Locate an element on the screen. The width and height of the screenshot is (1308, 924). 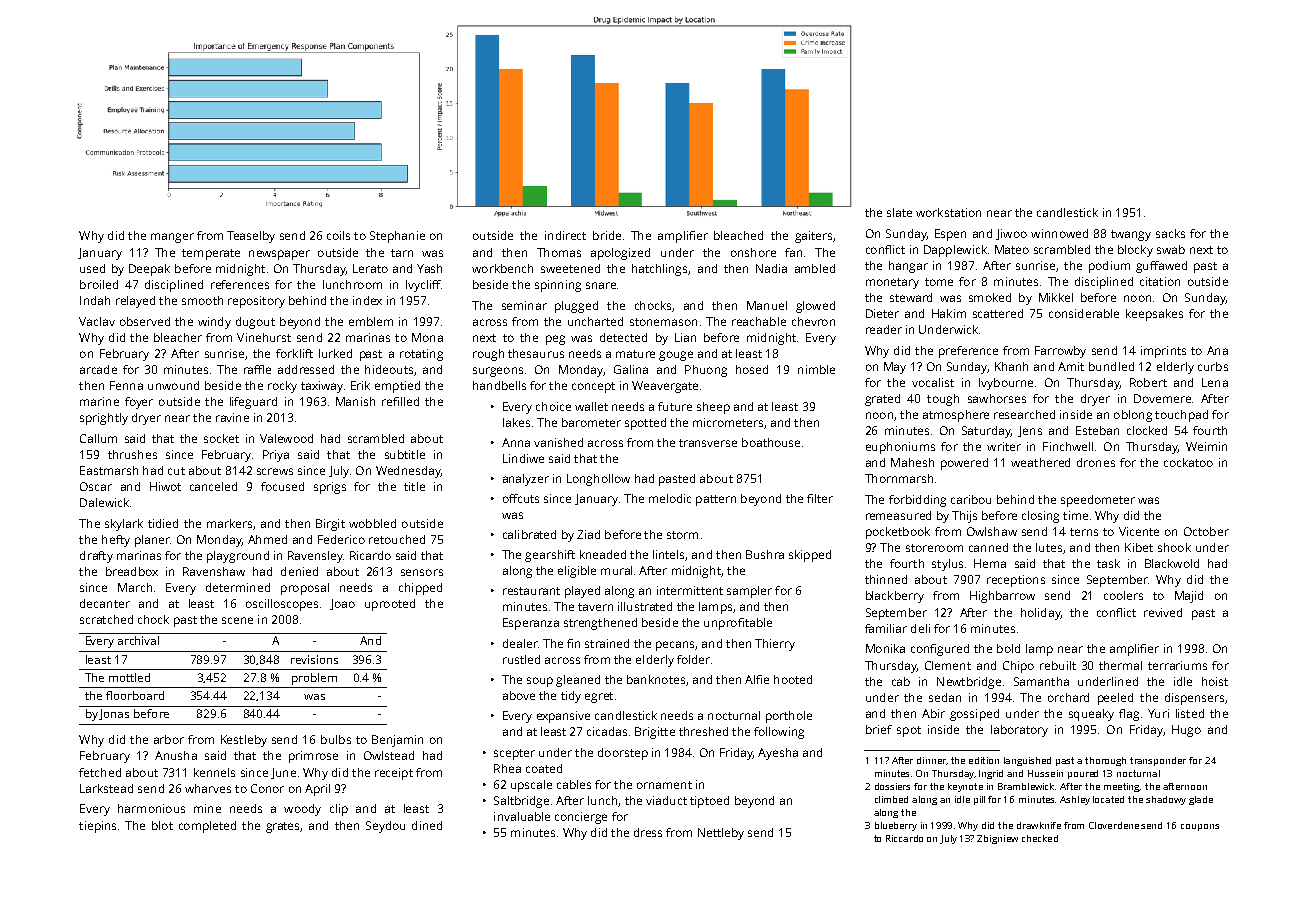
egret is located at coordinates (599, 697).
